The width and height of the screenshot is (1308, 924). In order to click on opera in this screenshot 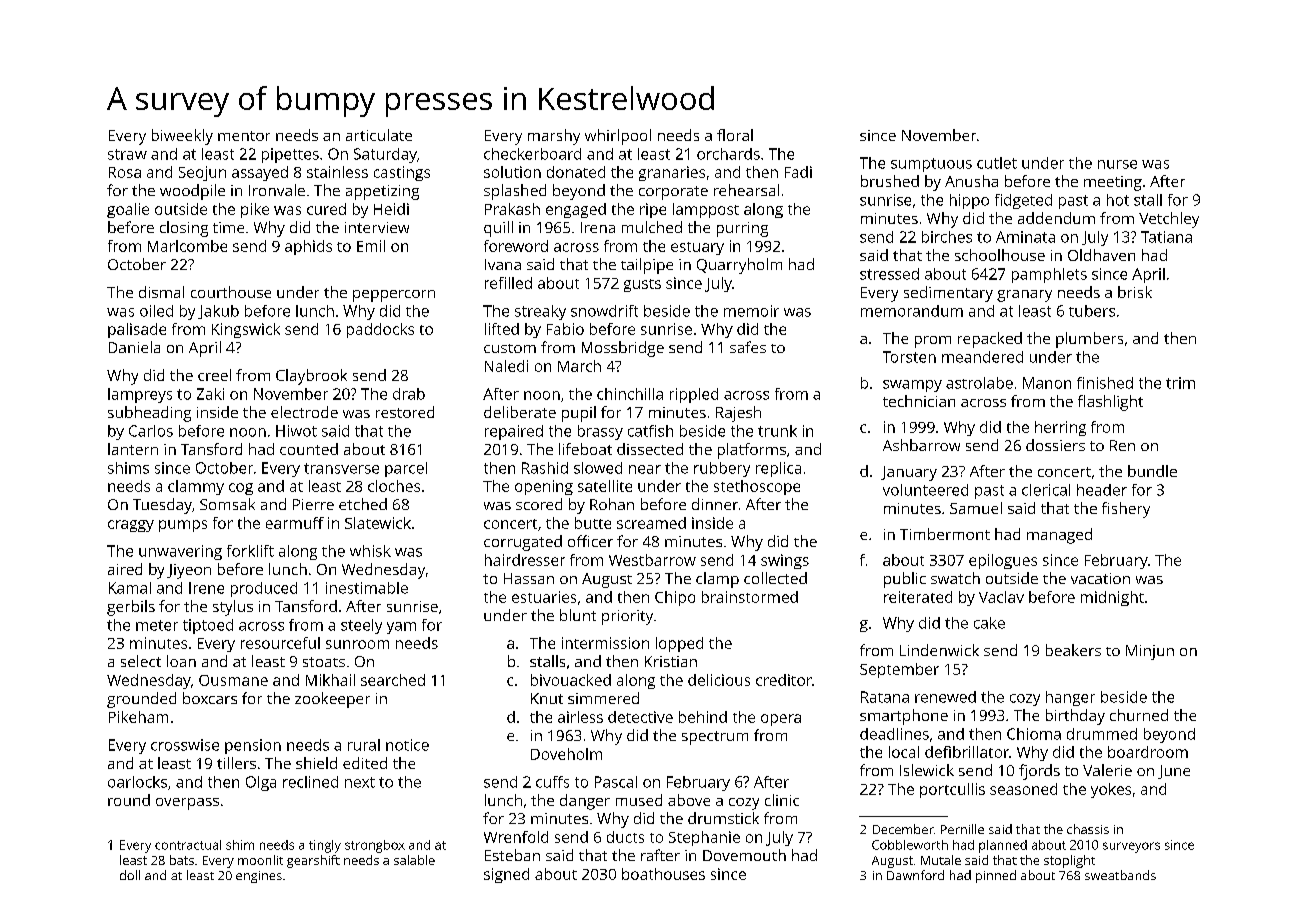, I will do `click(781, 720)`.
